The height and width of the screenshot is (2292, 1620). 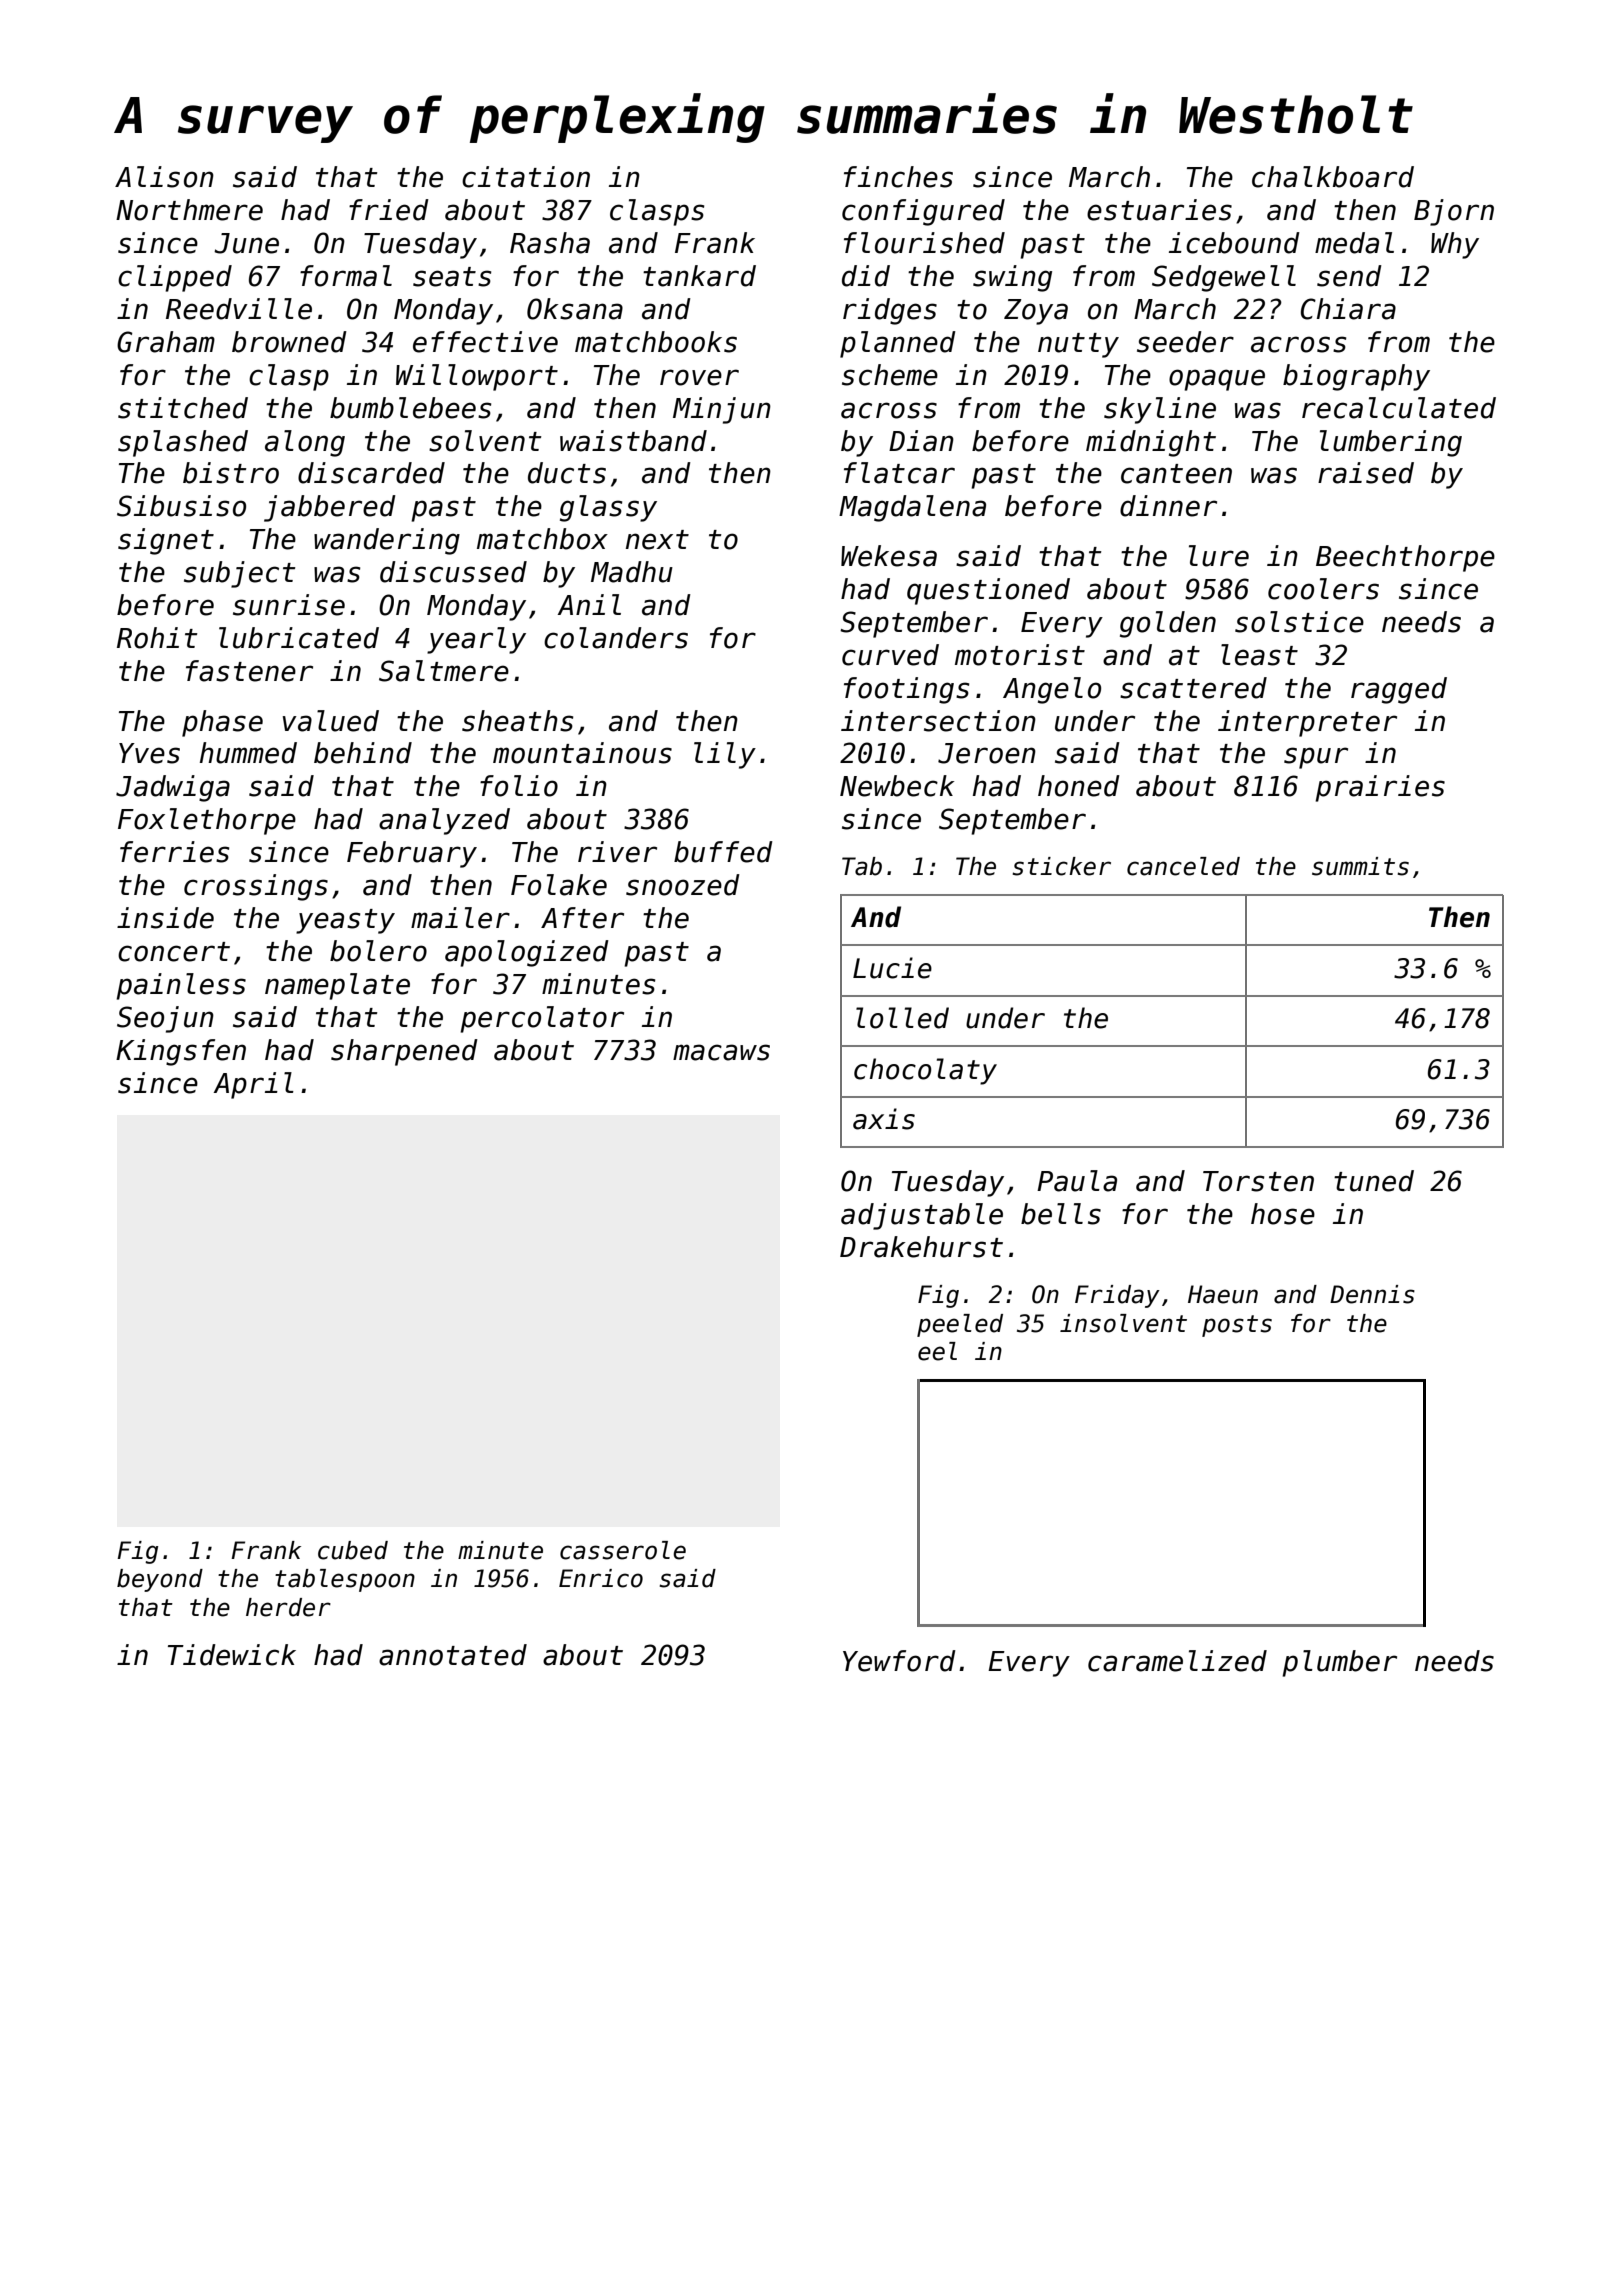 What do you see at coordinates (902, 1018) in the screenshot?
I see `lolled` at bounding box center [902, 1018].
